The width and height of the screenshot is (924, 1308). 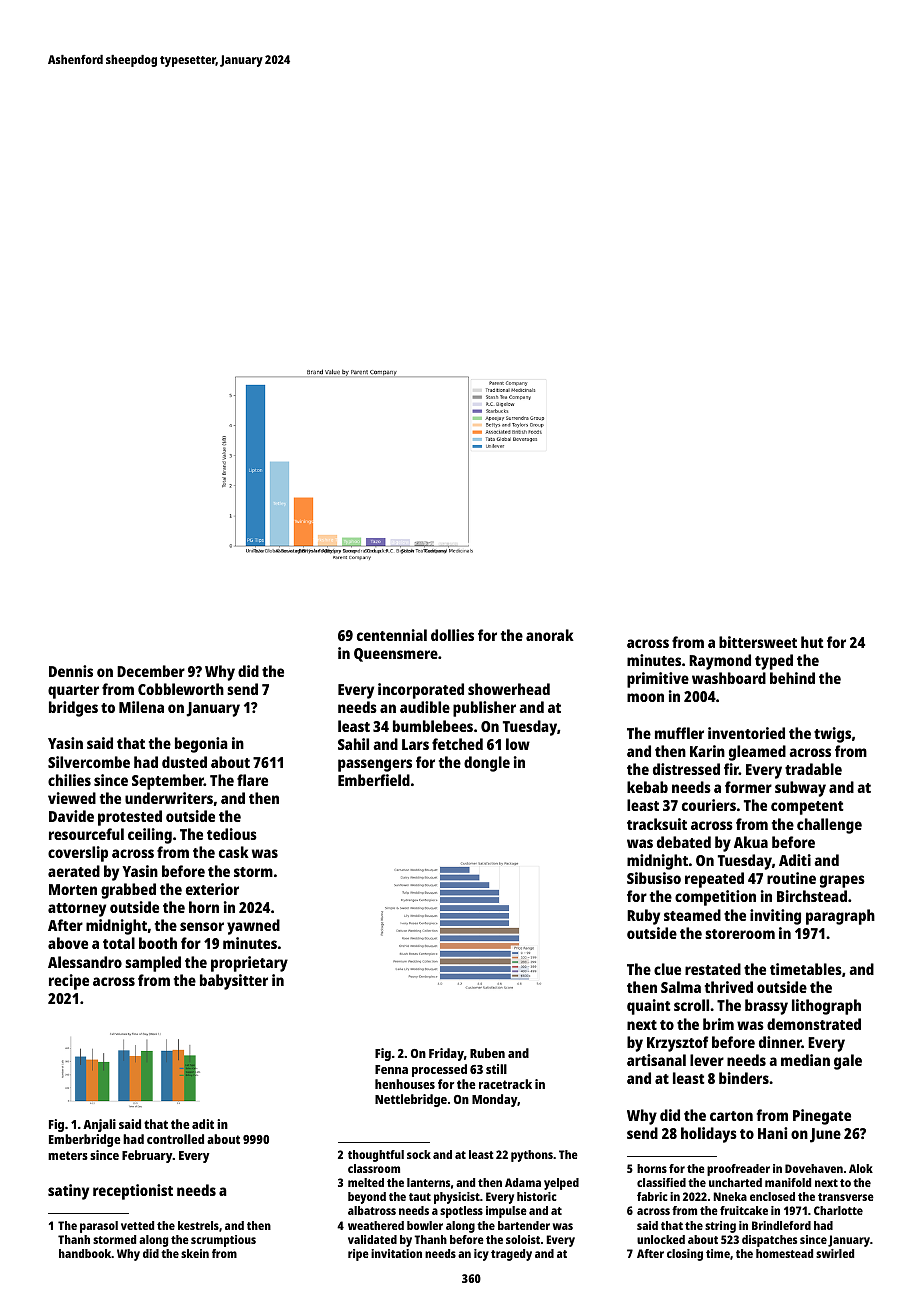 What do you see at coordinates (684, 842) in the screenshot?
I see `debated` at bounding box center [684, 842].
